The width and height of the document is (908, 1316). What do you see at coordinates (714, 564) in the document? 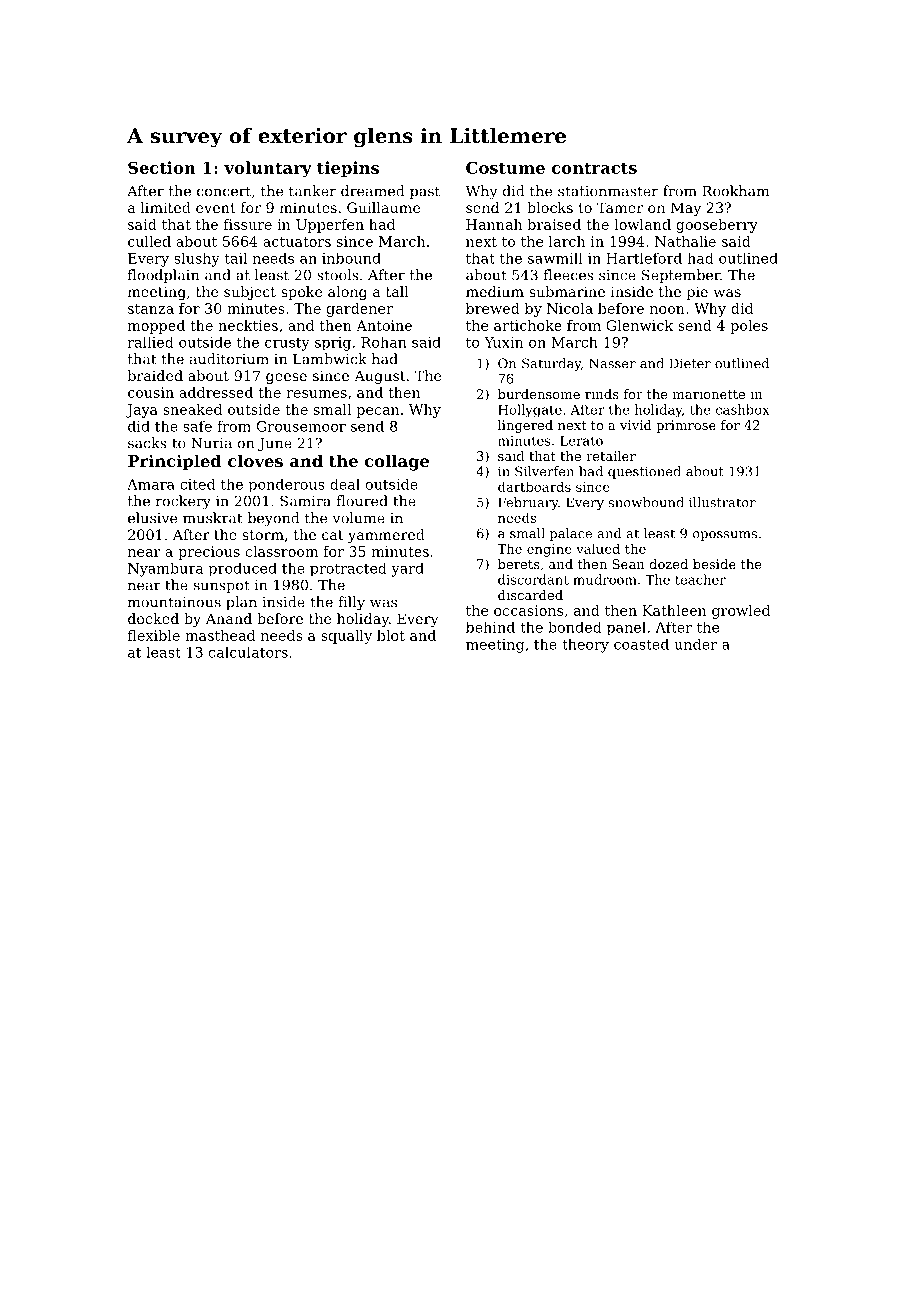
I see `beside` at bounding box center [714, 564].
